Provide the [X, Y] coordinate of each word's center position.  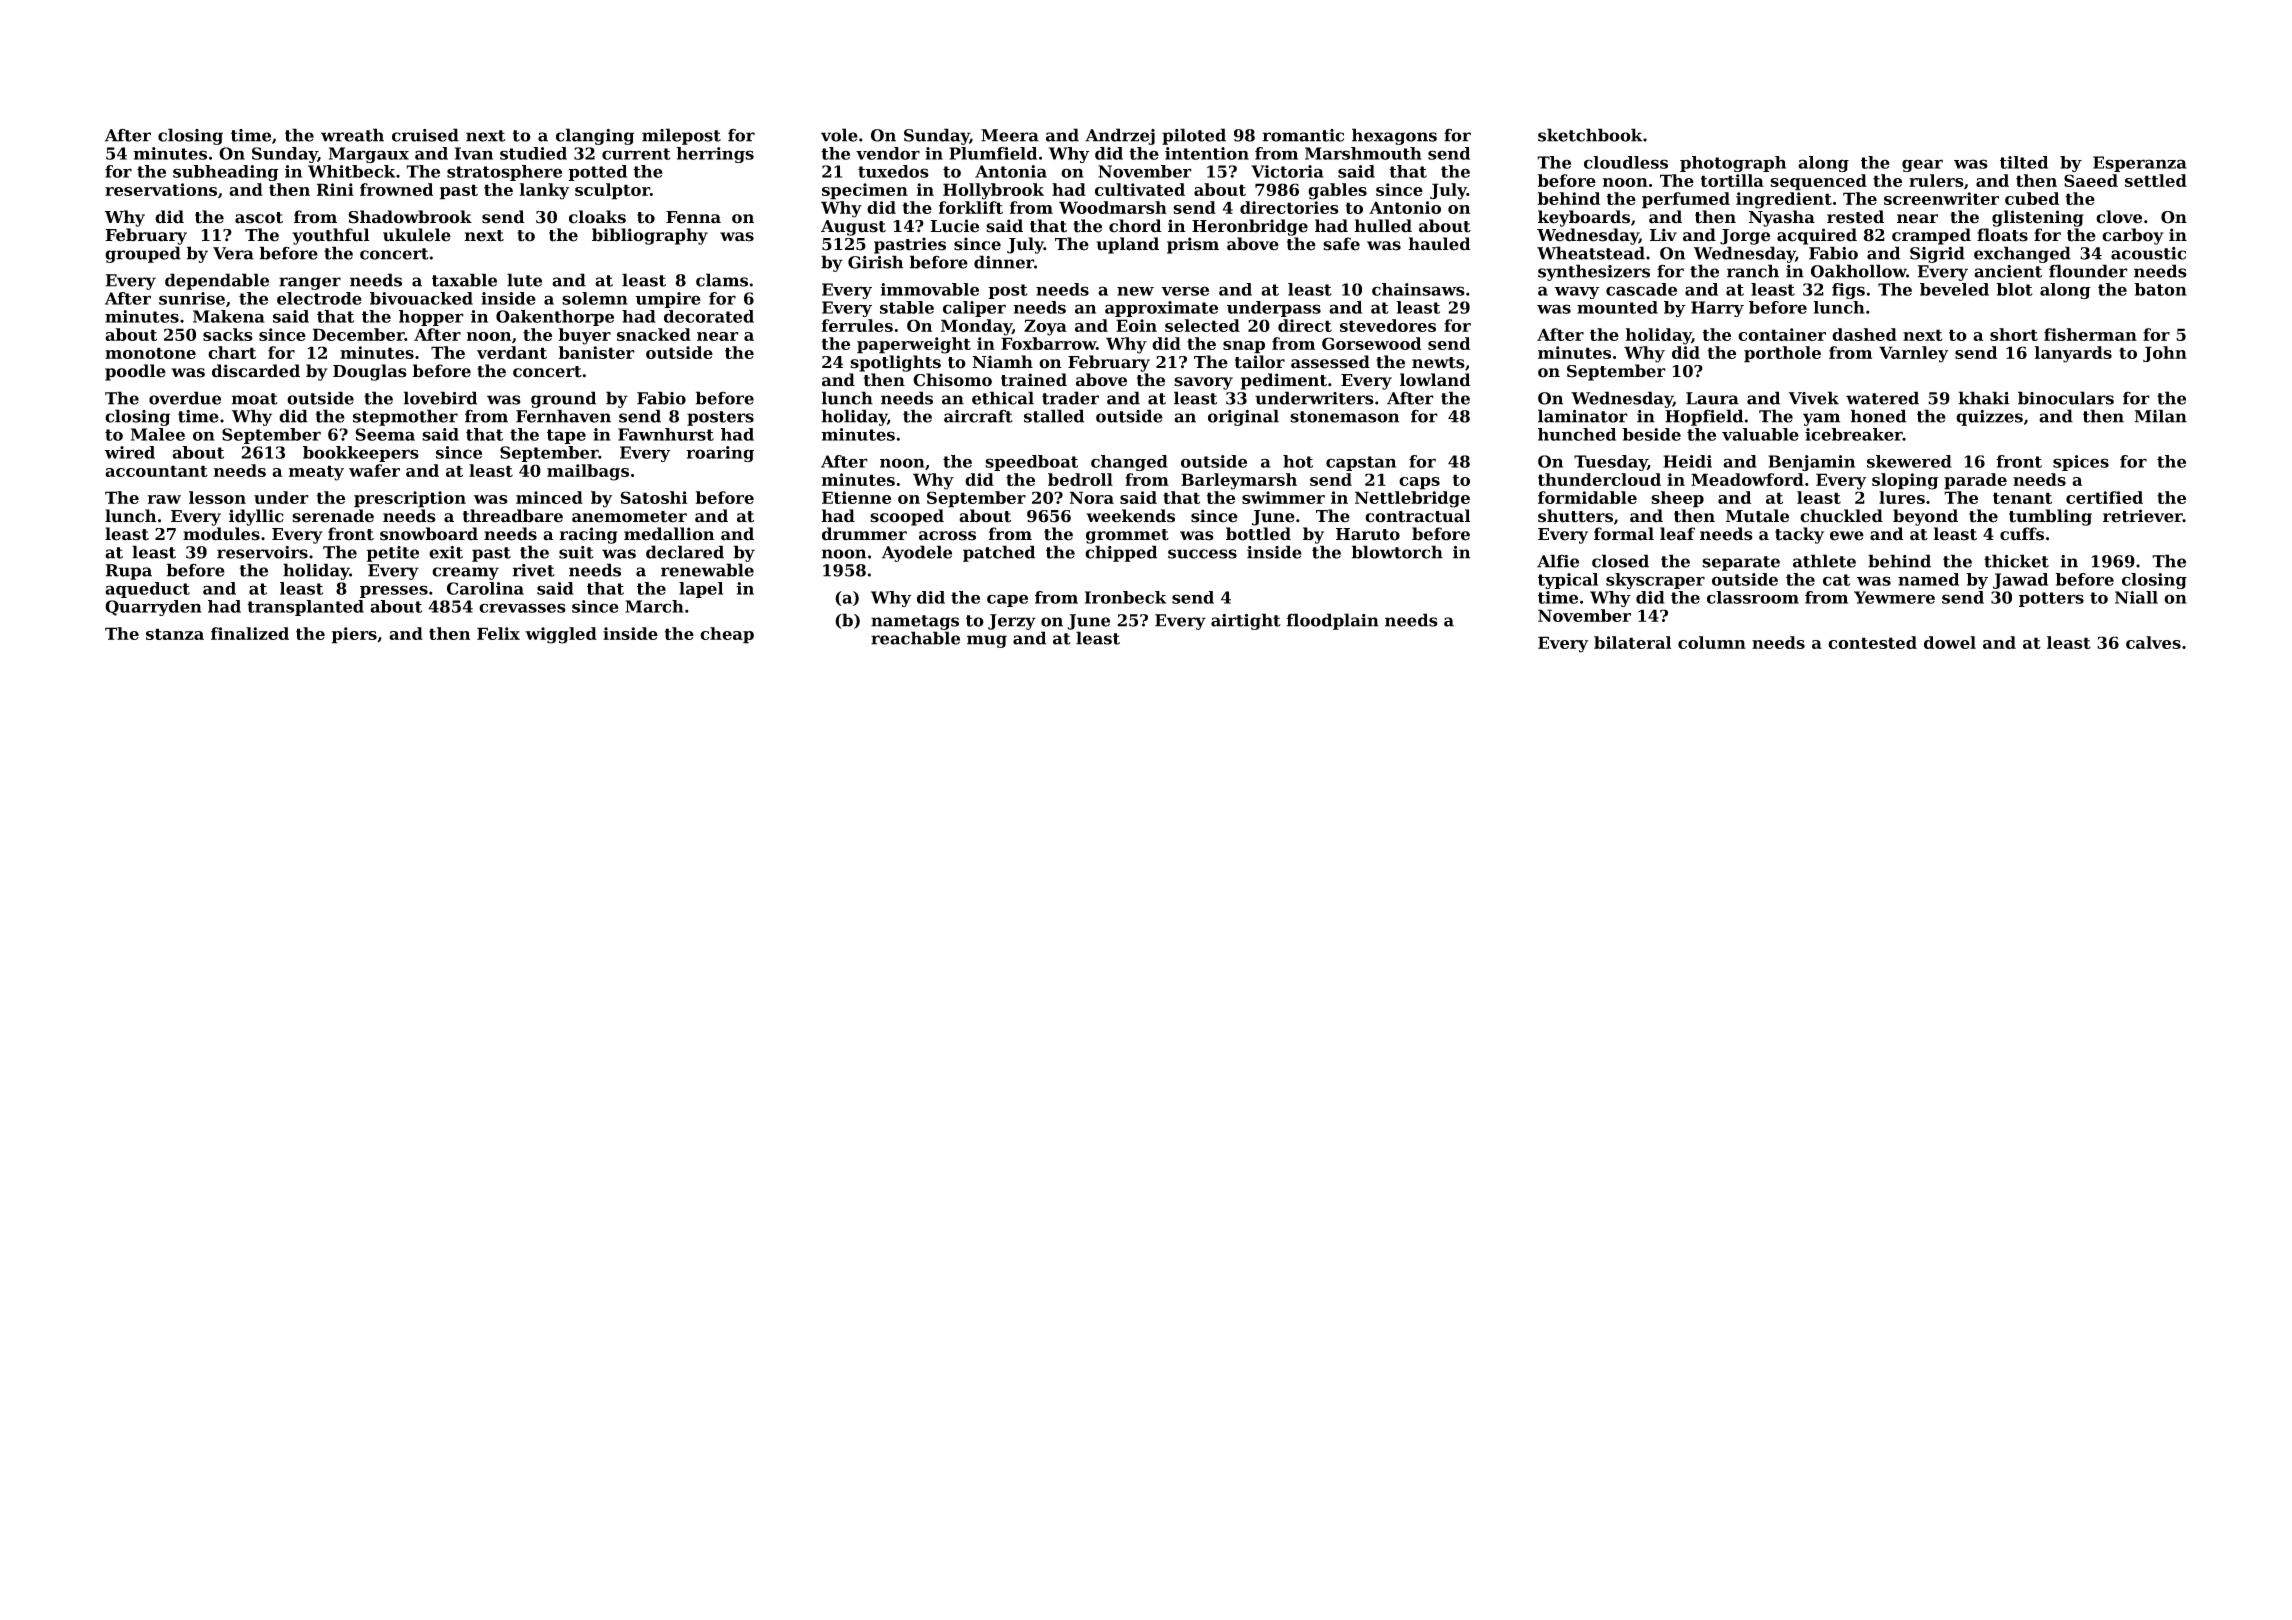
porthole [1782, 354]
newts [1438, 363]
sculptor [612, 191]
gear [1922, 165]
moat [255, 399]
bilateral [1632, 642]
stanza [175, 634]
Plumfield [993, 153]
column [1712, 642]
